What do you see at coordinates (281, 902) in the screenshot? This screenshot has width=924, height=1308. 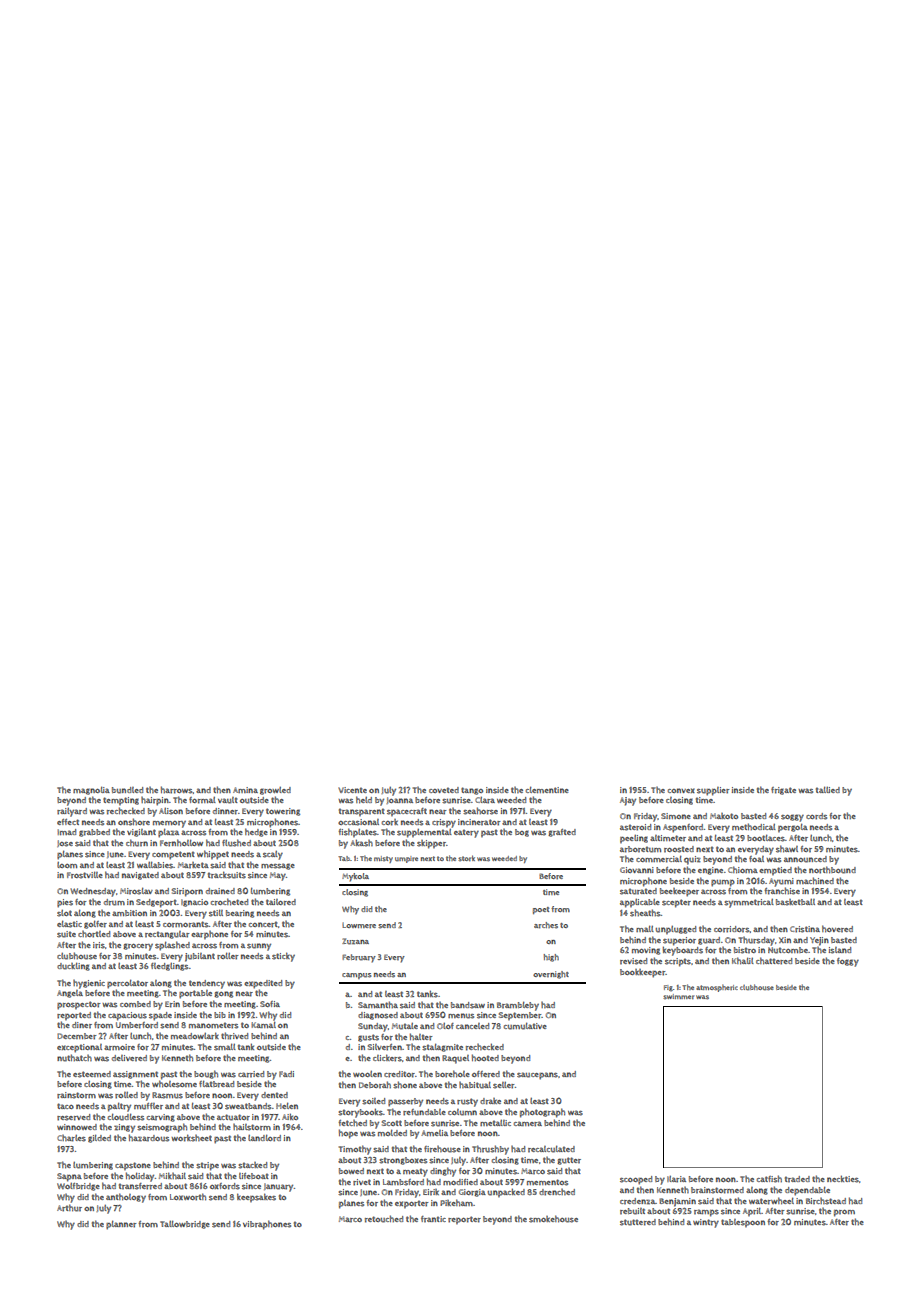 I see `tailored` at bounding box center [281, 902].
